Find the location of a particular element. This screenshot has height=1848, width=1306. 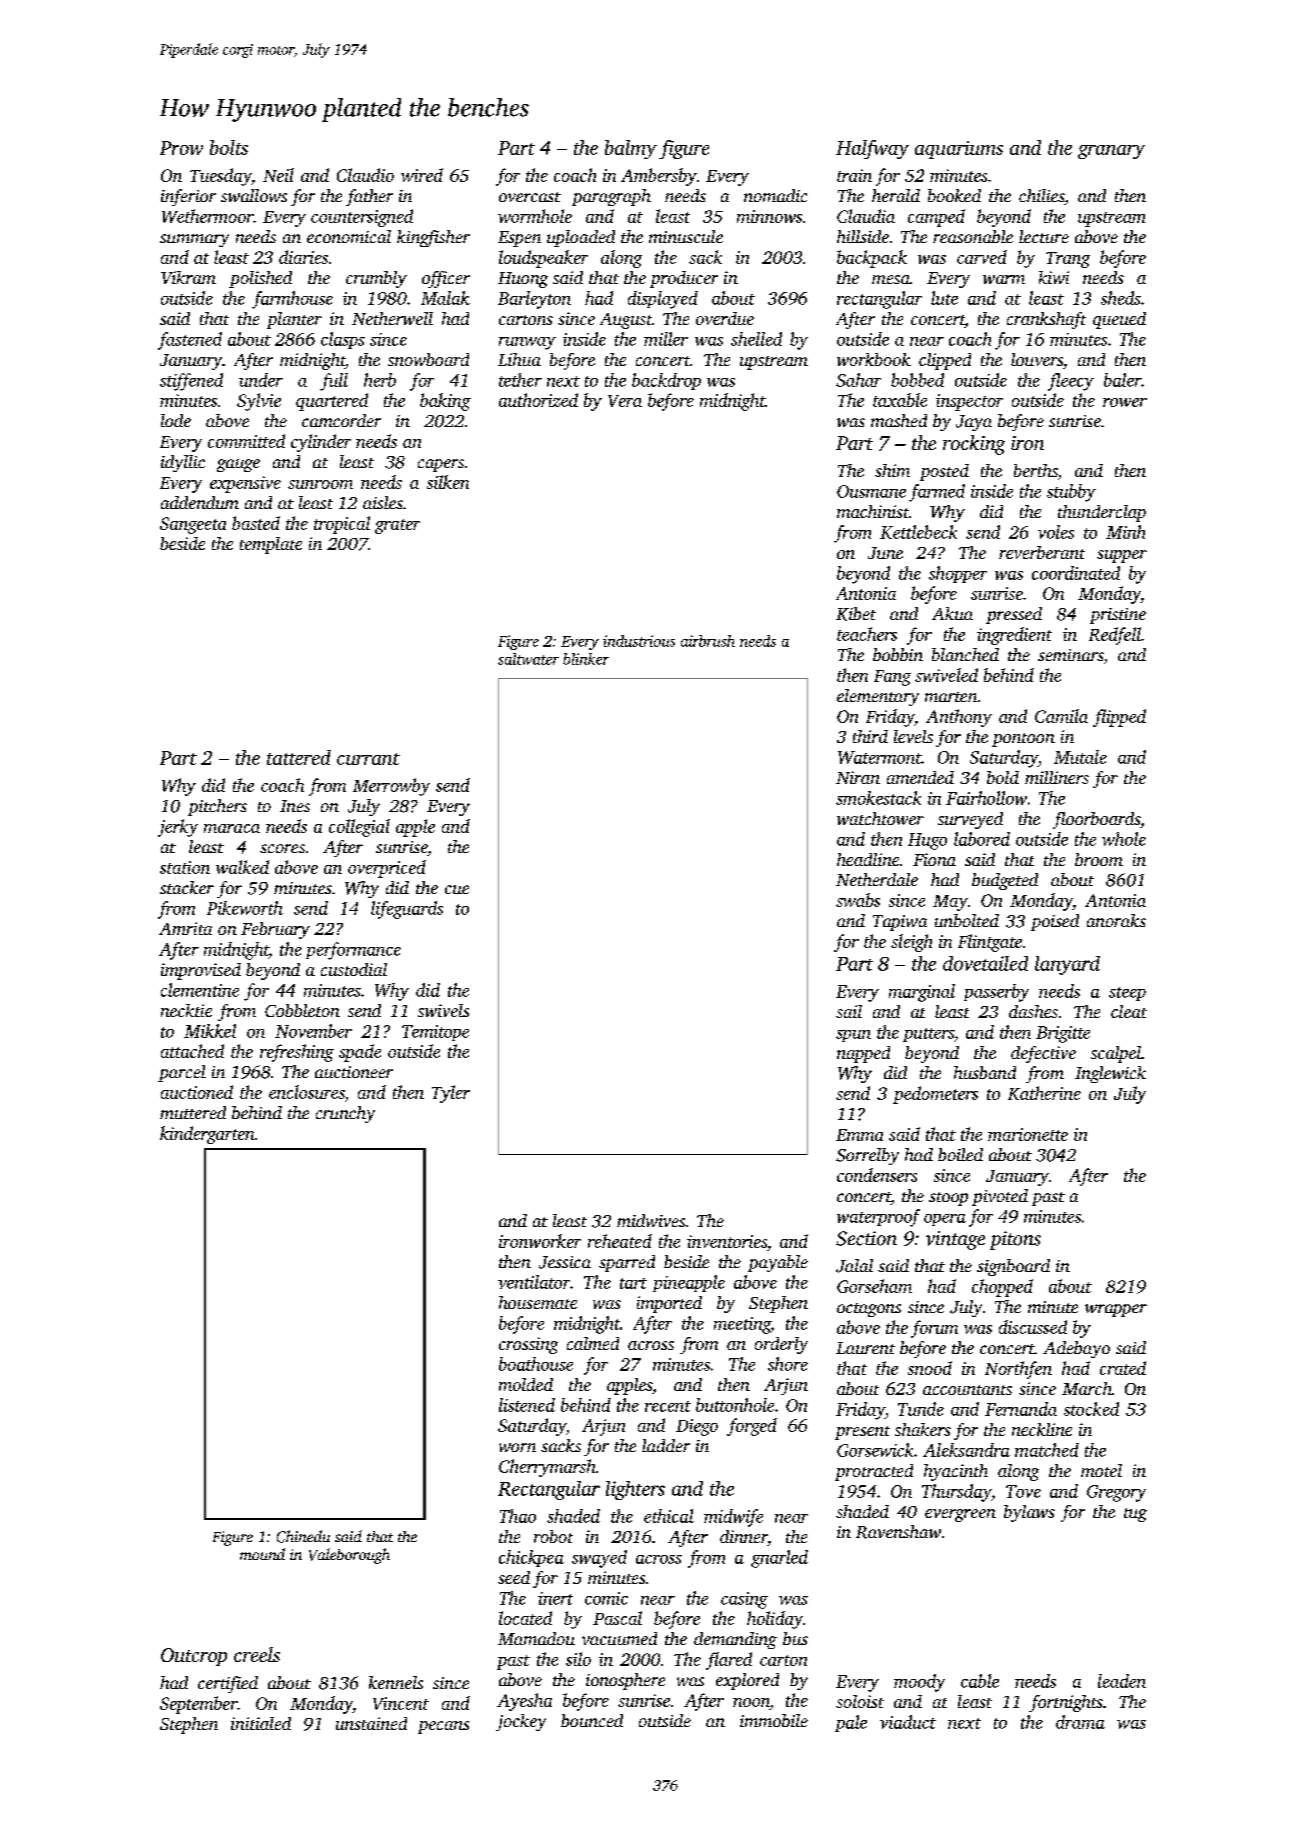

pecans is located at coordinates (443, 1727).
